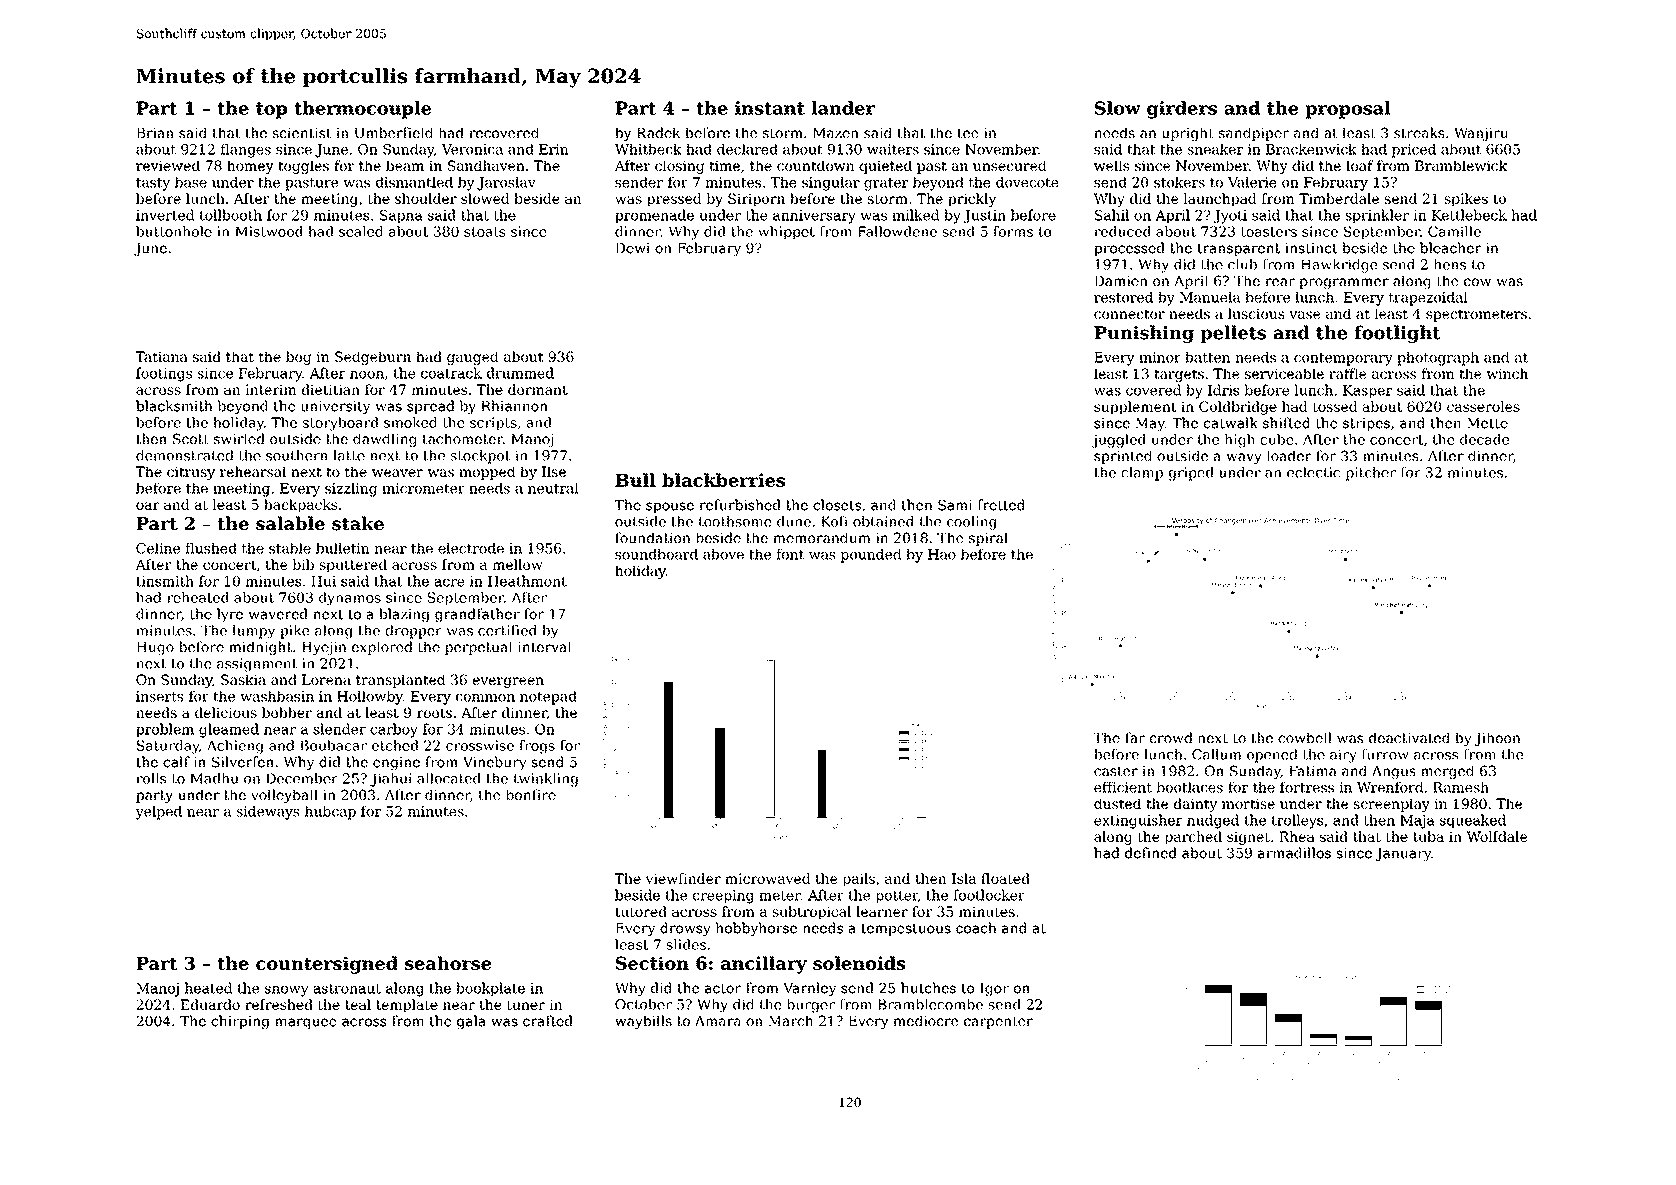 The image size is (1676, 1185). Describe the element at coordinates (546, 780) in the screenshot. I see `twinkling` at that location.
